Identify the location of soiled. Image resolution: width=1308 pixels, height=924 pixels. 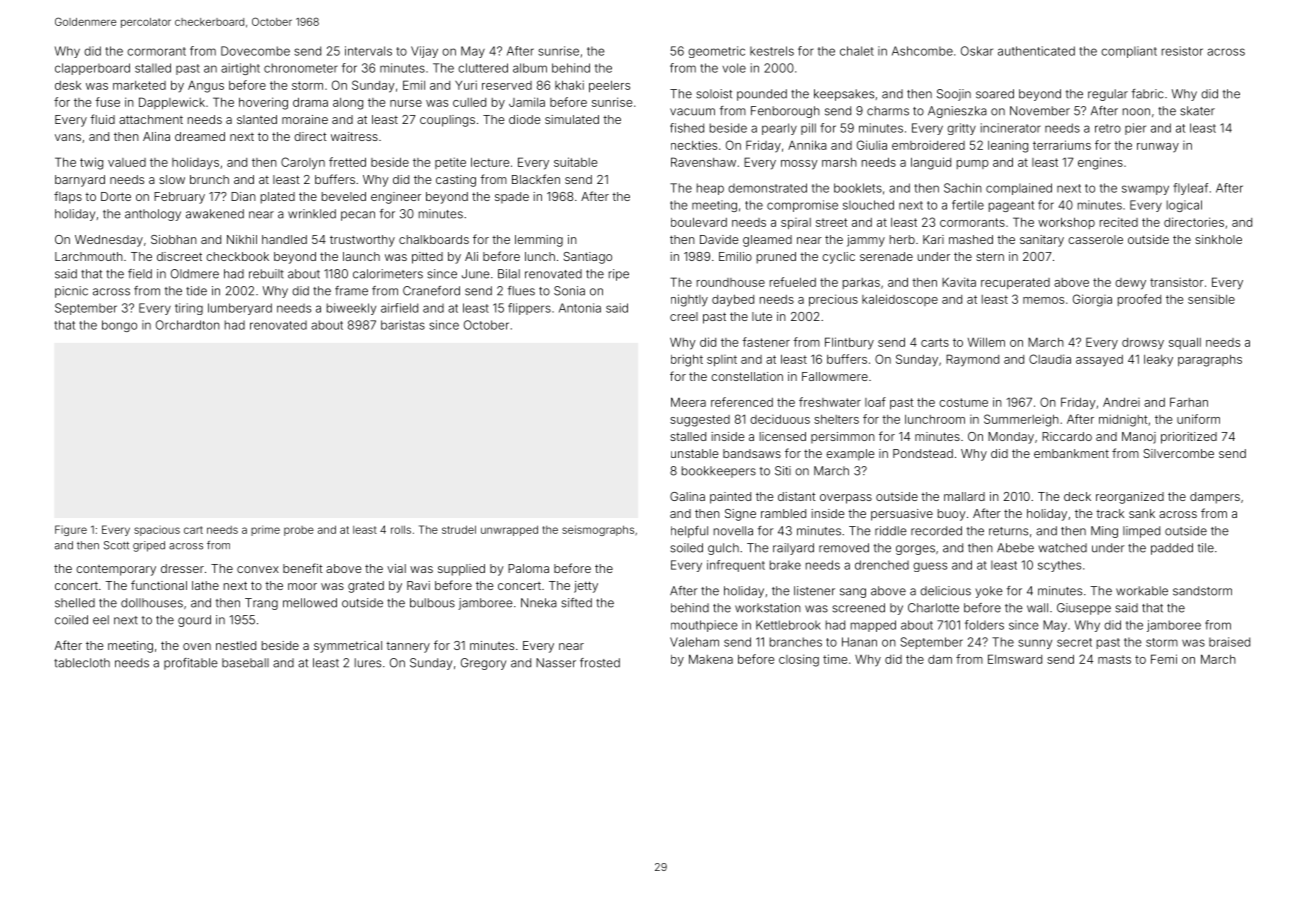
(686, 548).
